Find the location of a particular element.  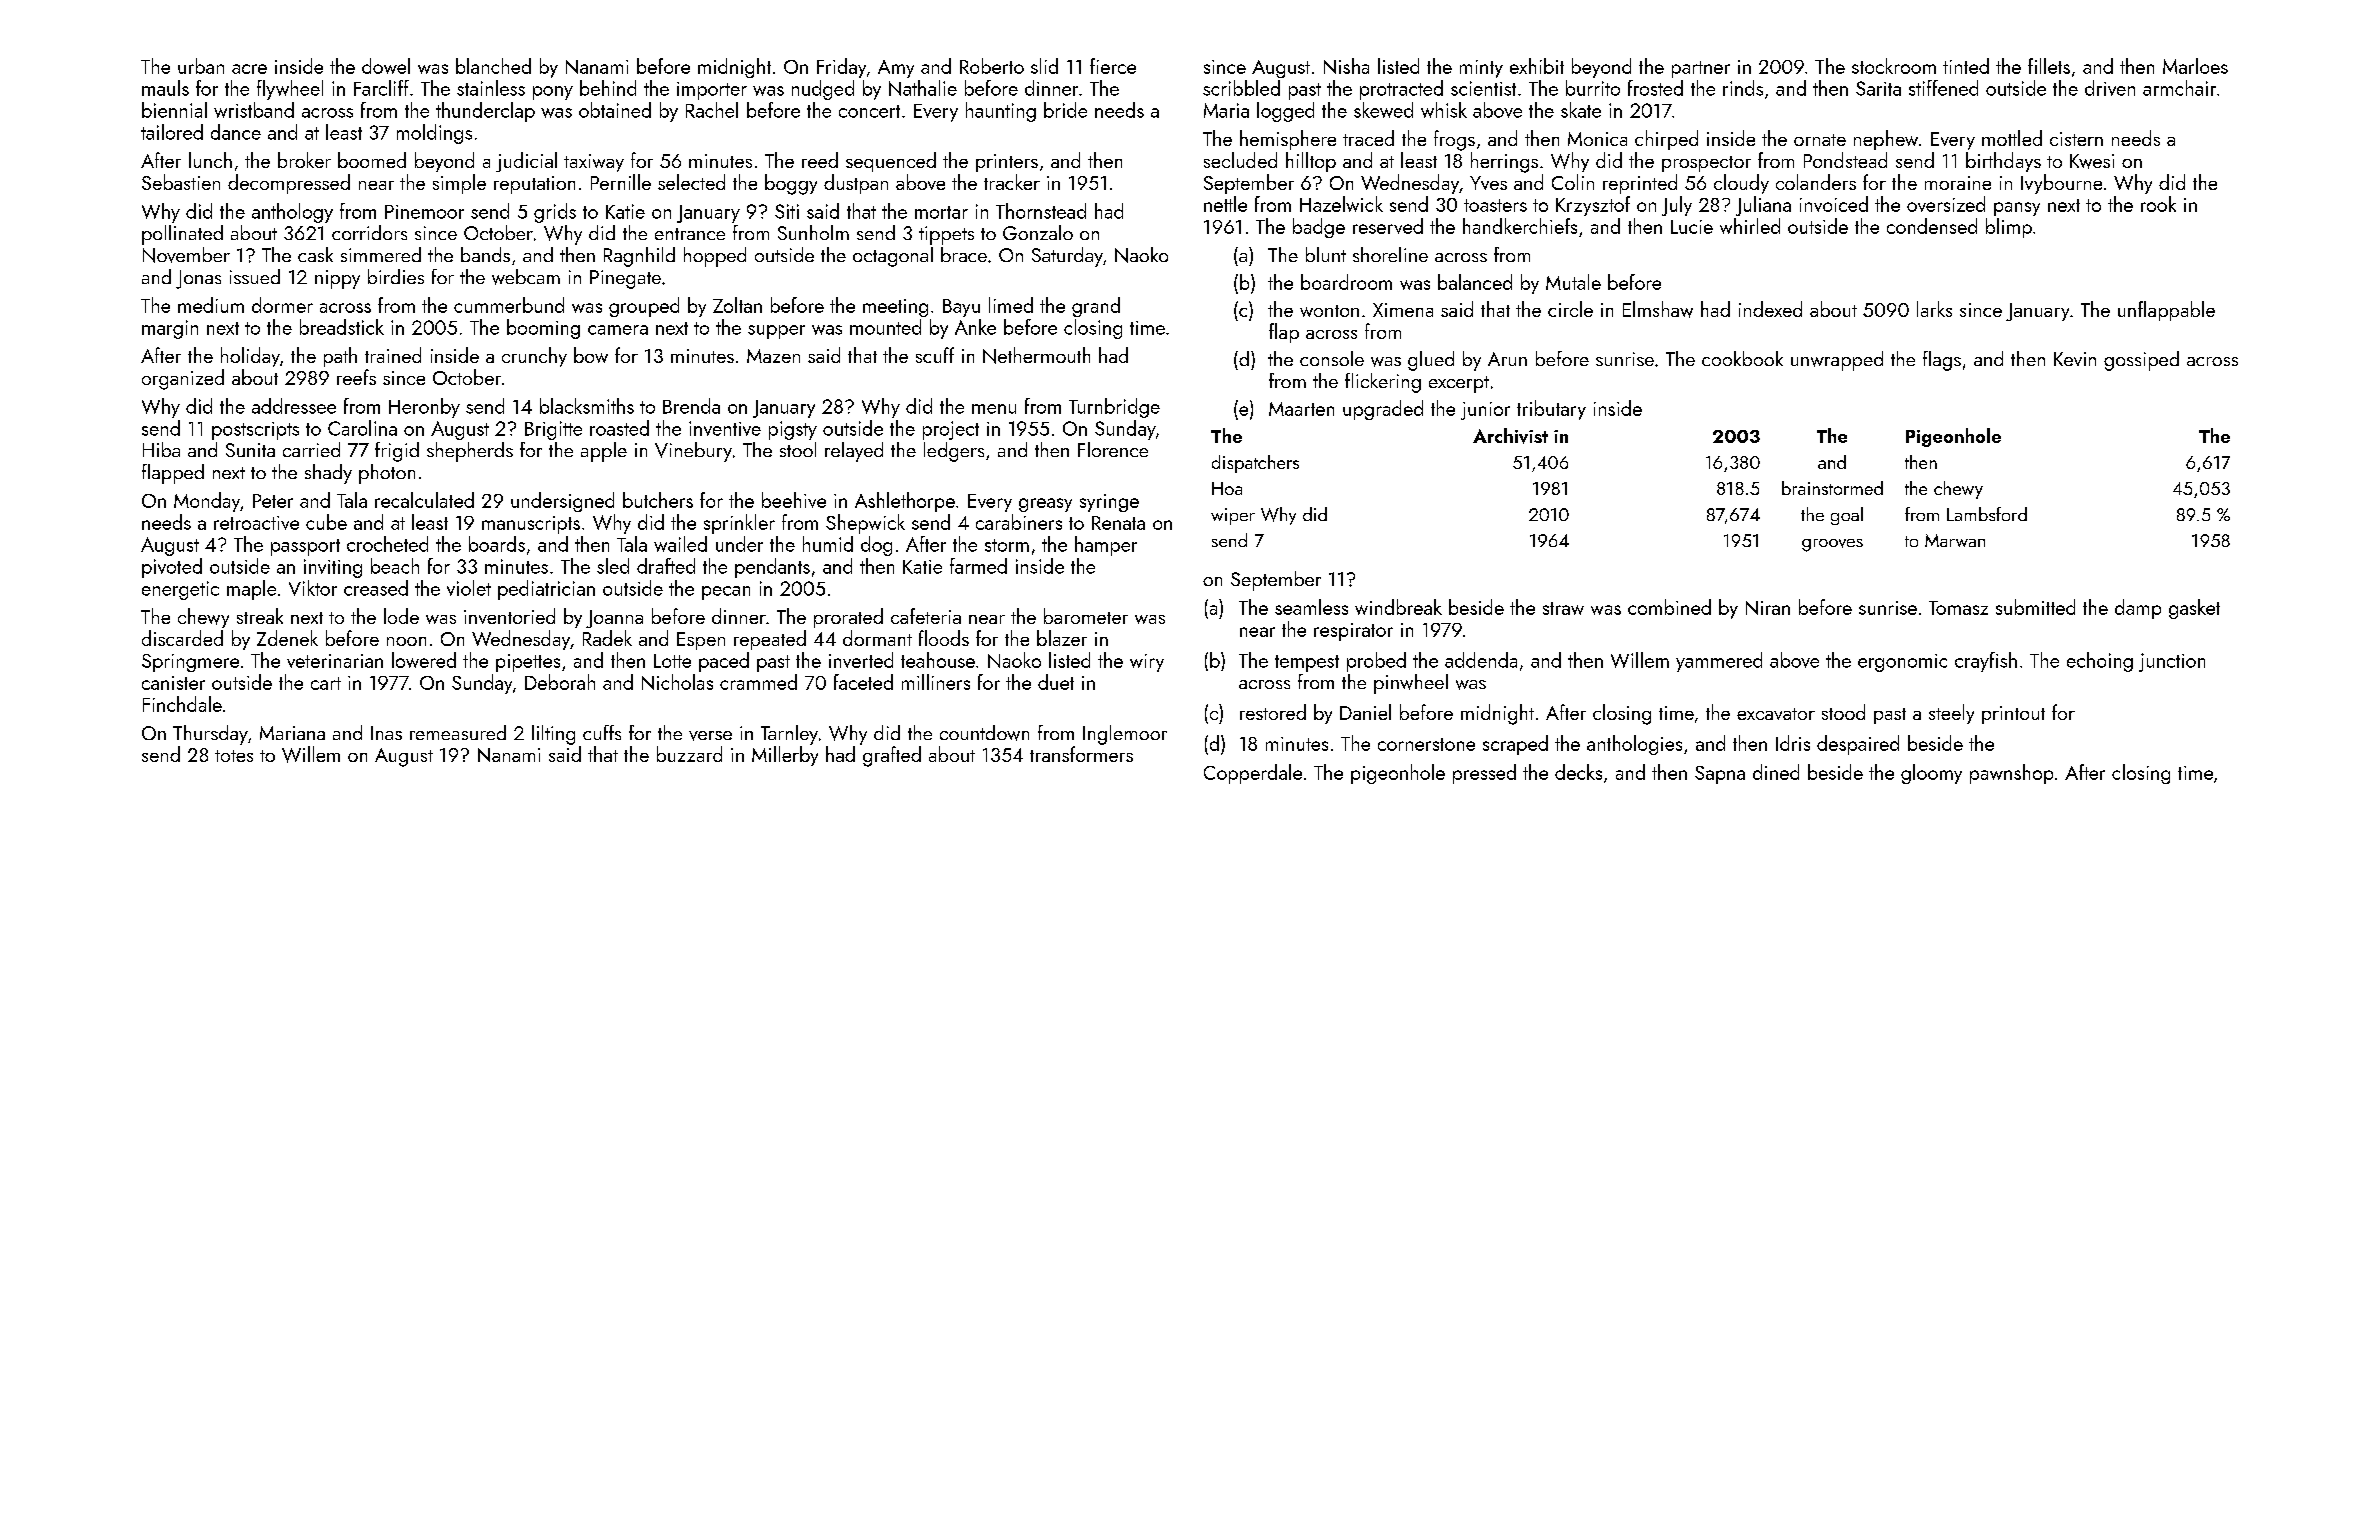

decks is located at coordinates (1578, 772).
